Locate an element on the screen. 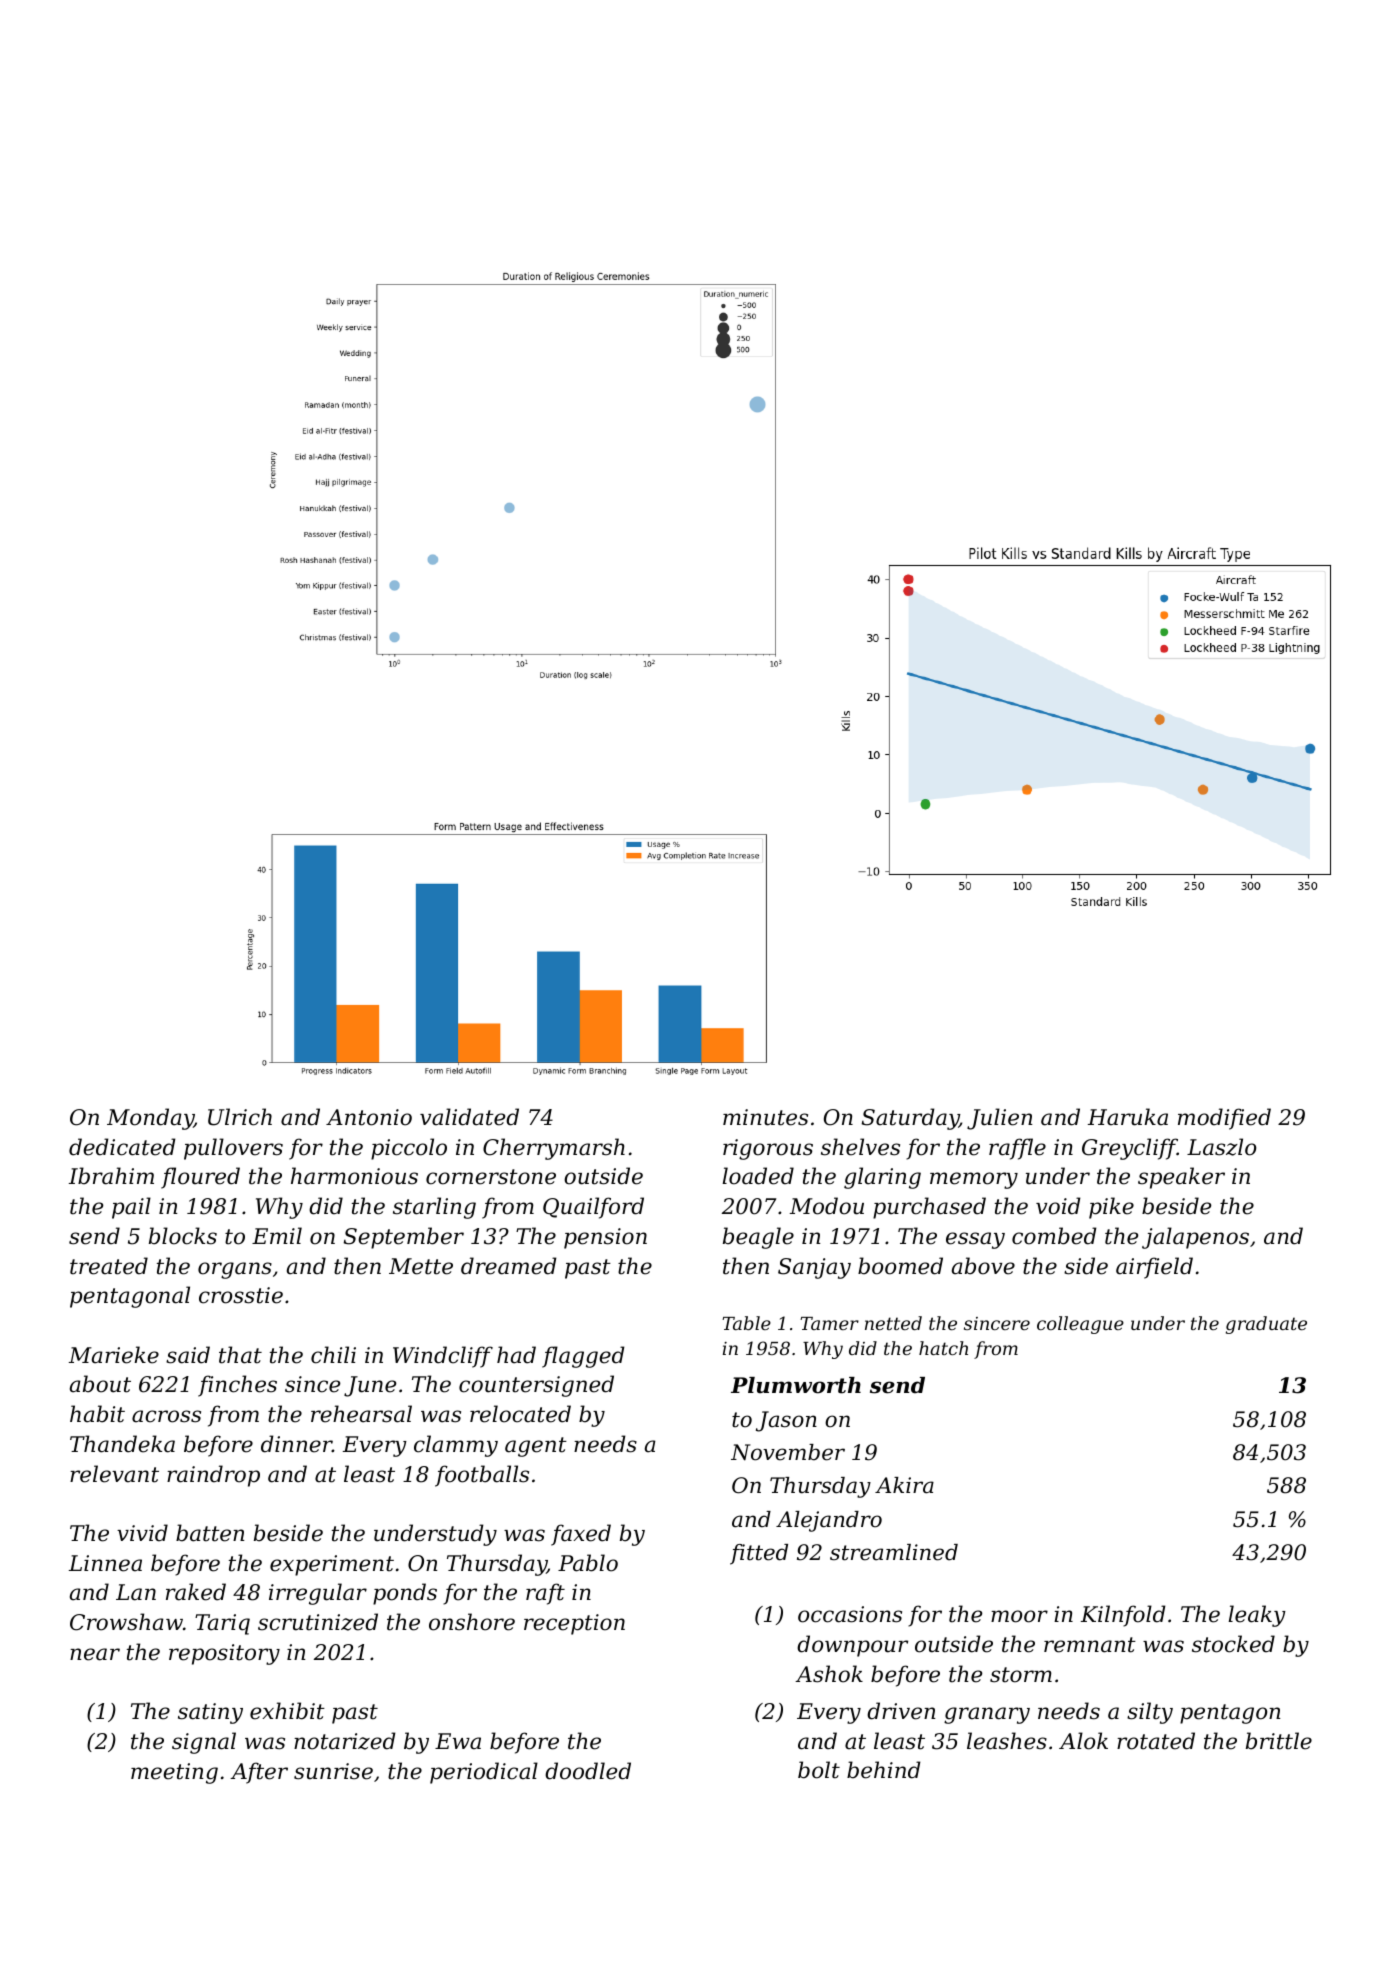  signal is located at coordinates (204, 1743).
